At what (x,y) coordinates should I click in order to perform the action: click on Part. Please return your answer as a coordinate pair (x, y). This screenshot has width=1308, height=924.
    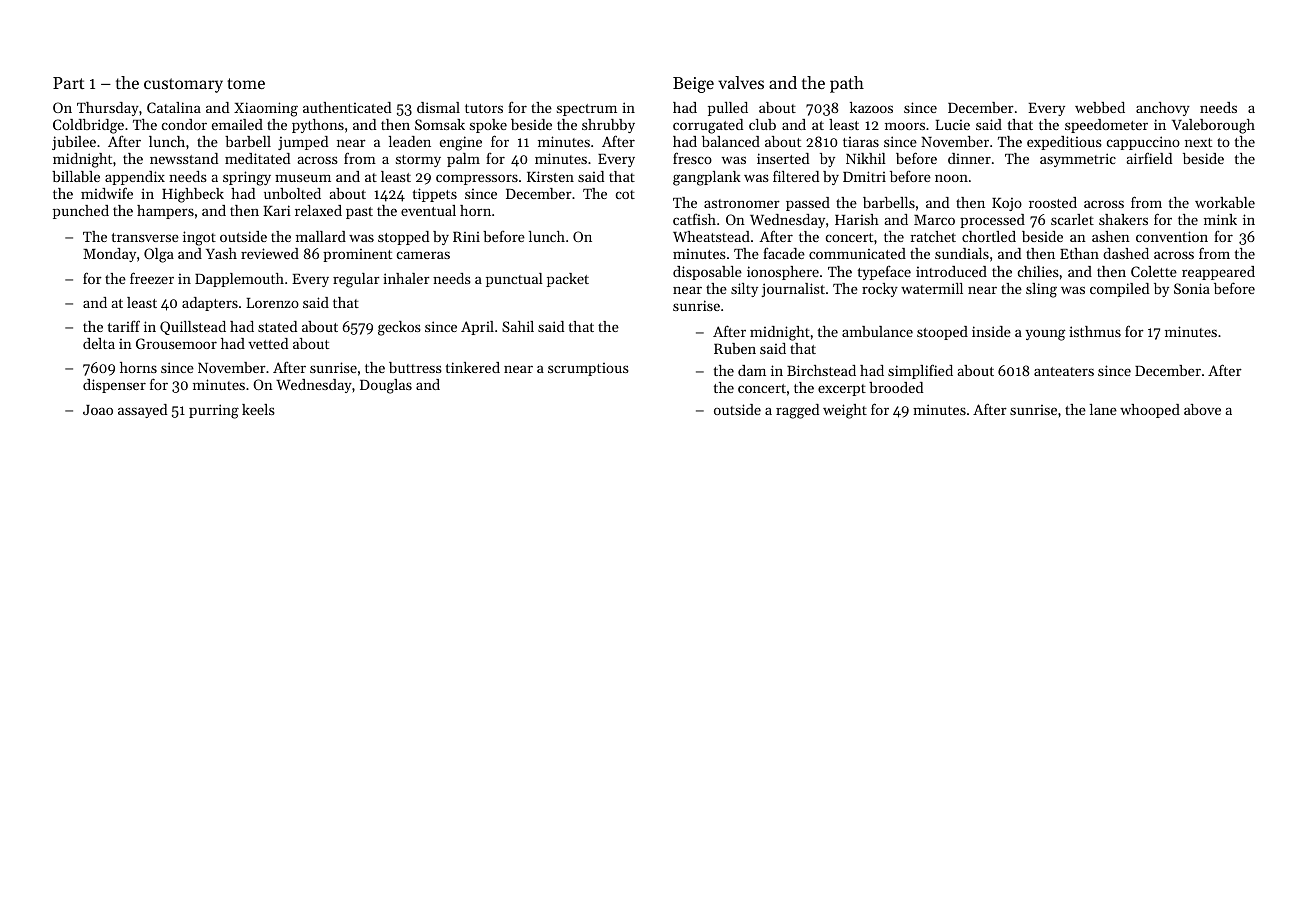
    Looking at the image, I should click on (68, 83).
